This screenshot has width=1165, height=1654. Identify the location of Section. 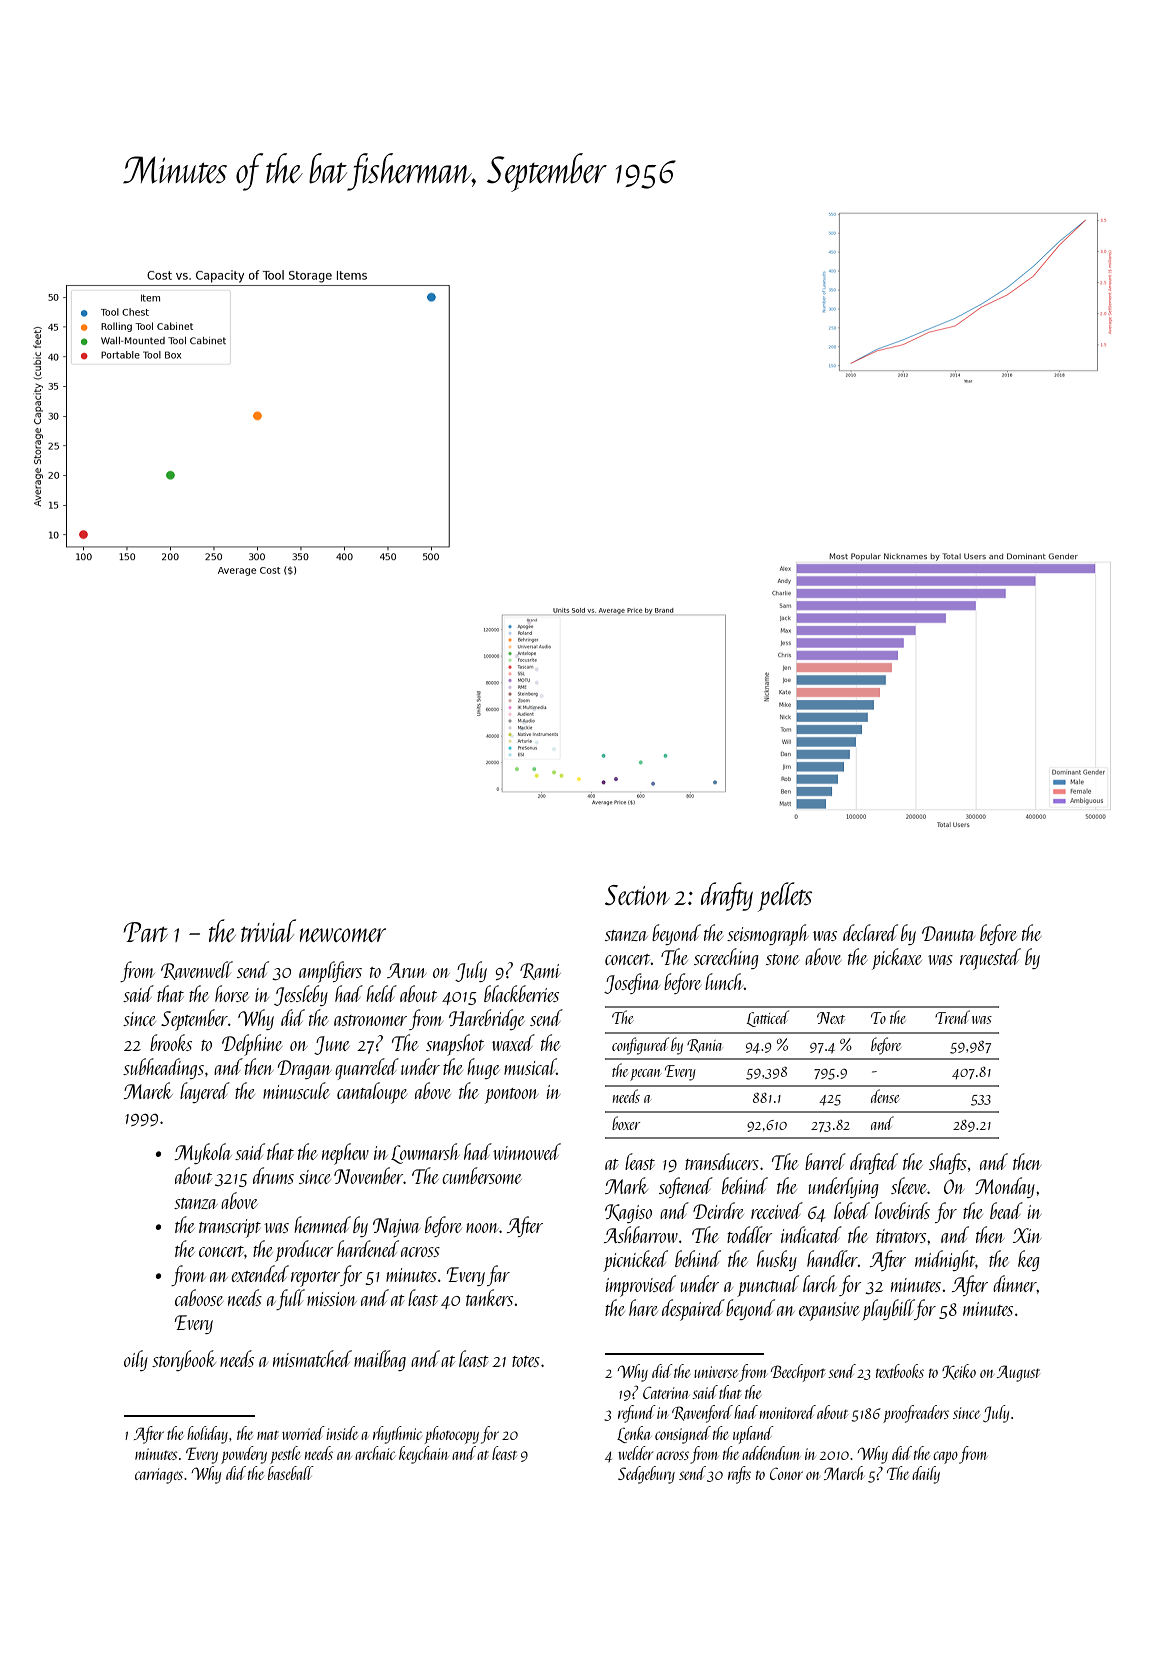
(637, 895).
